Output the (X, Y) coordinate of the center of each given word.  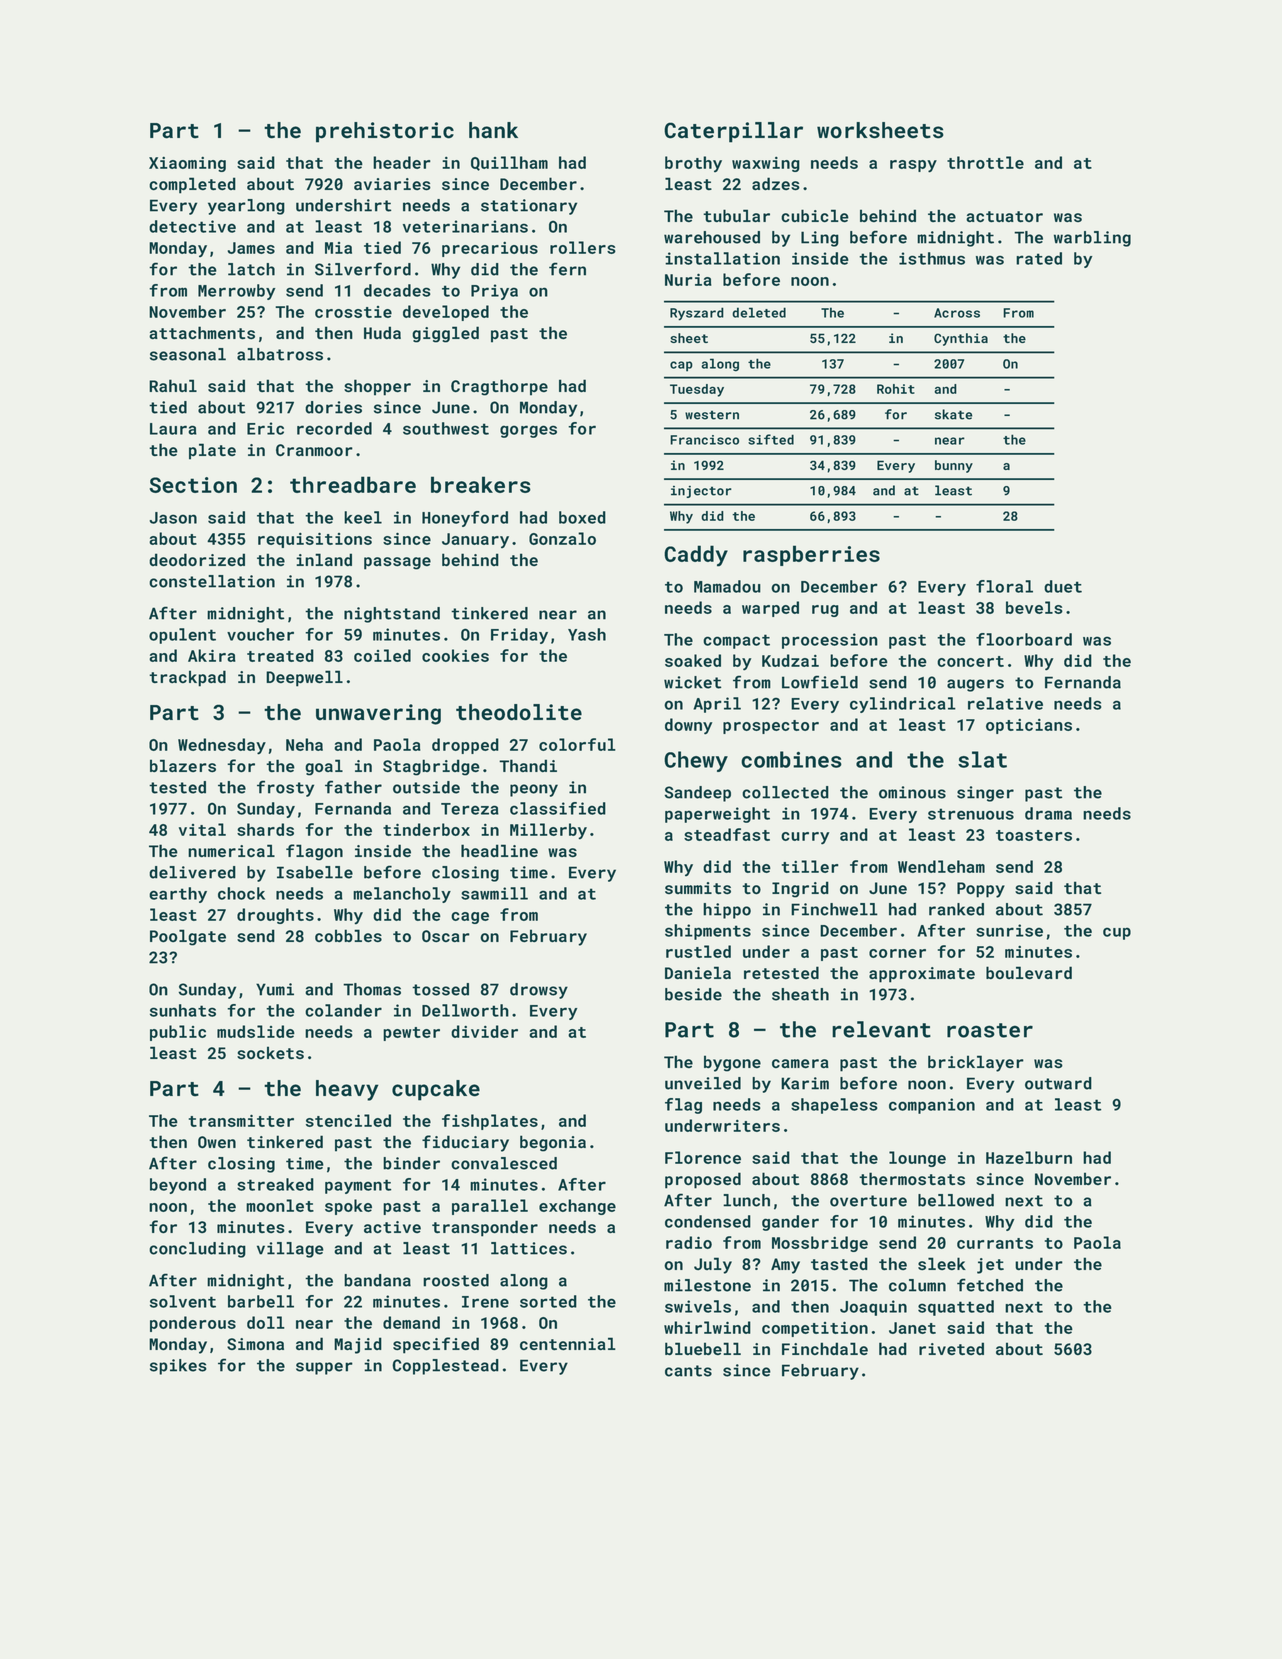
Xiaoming (187, 164)
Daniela (698, 972)
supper (324, 1368)
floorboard (1024, 639)
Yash (587, 634)
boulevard (1029, 972)
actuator (1004, 216)
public (178, 1033)
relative (1005, 703)
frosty (285, 788)
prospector (771, 727)
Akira (212, 655)
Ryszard (697, 314)
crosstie (353, 312)
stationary (529, 207)
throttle (985, 162)
